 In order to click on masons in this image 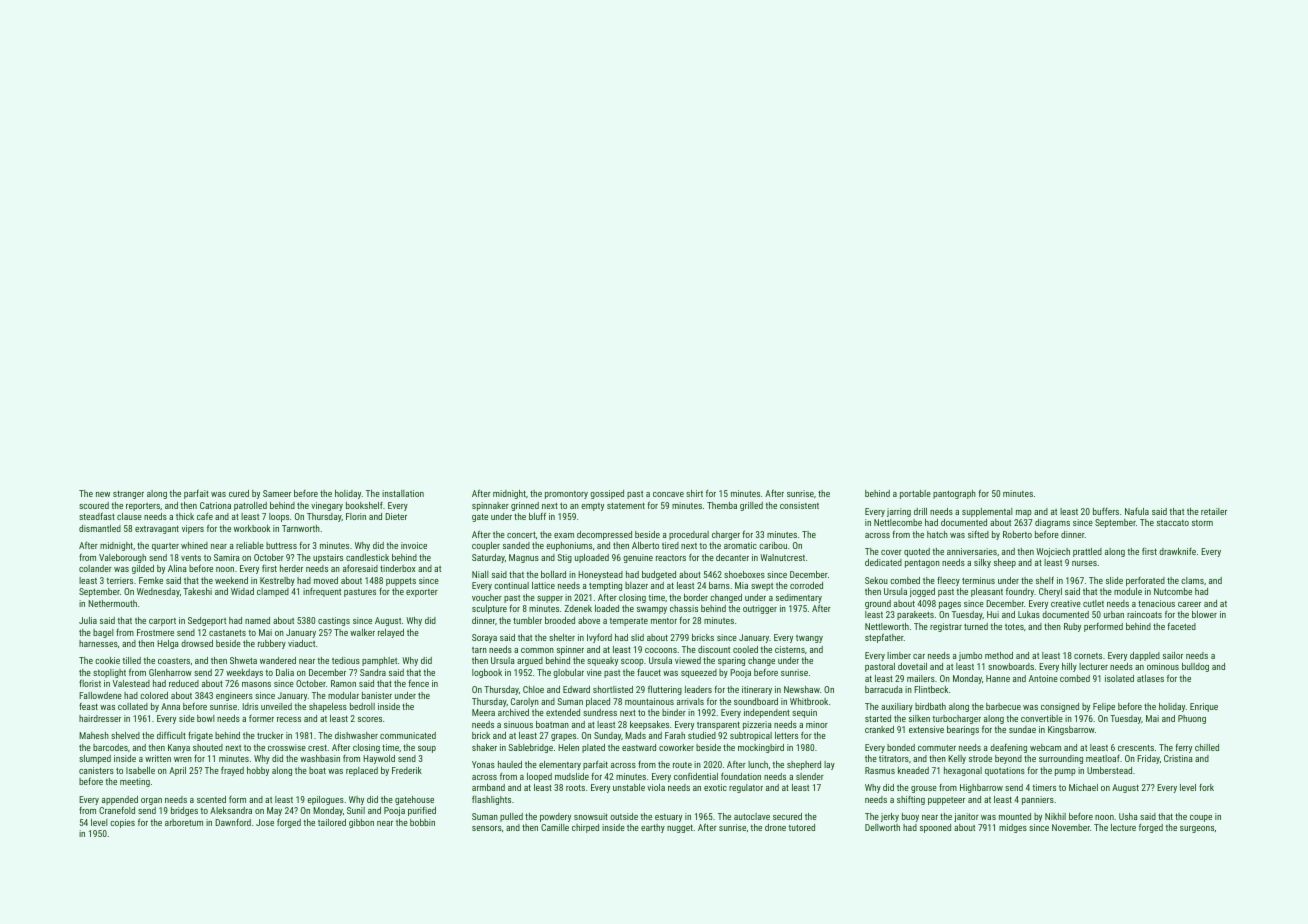, I will do `click(256, 684)`.
